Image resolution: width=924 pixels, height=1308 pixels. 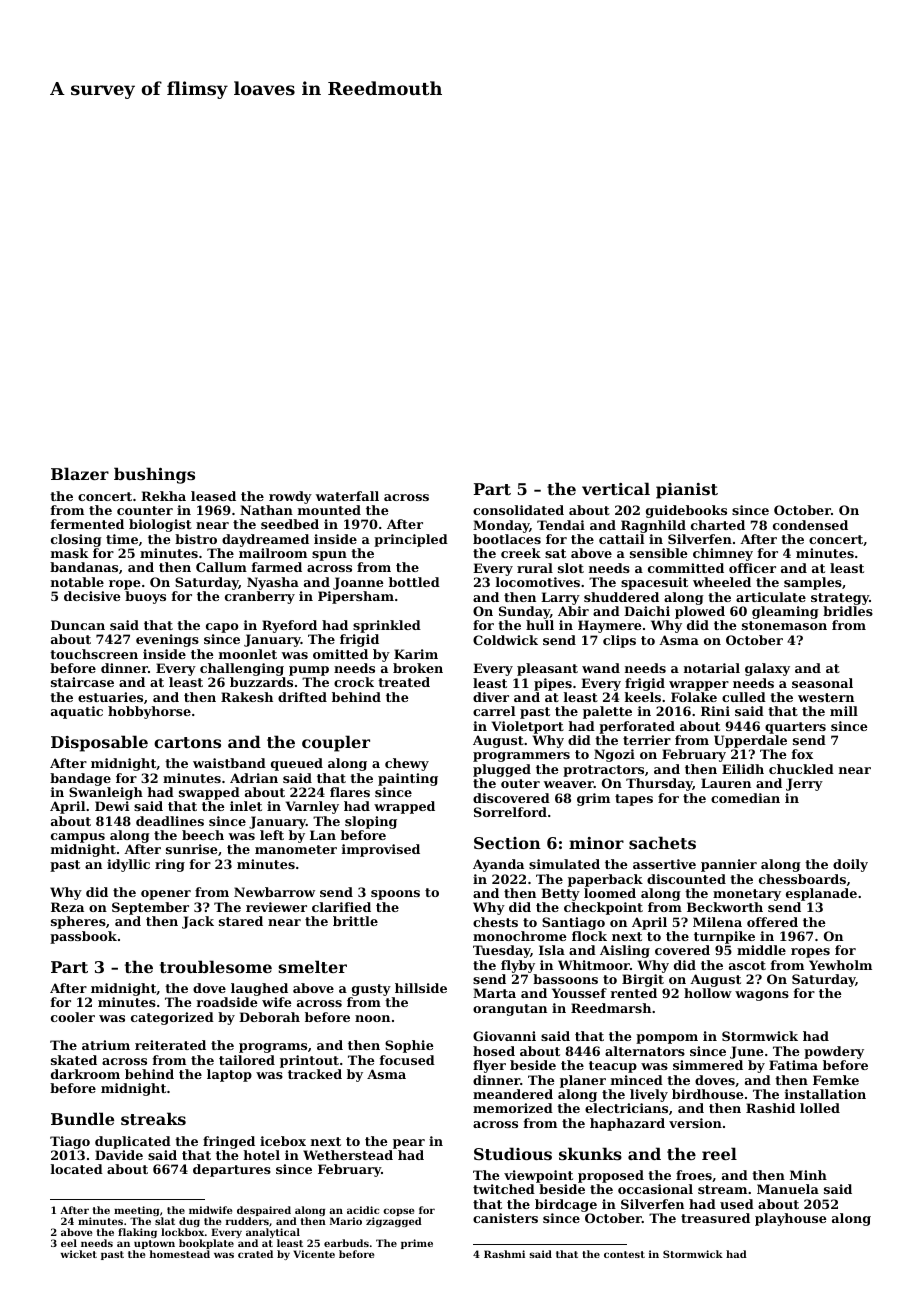 What do you see at coordinates (603, 908) in the screenshot?
I see `checkpoint` at bounding box center [603, 908].
